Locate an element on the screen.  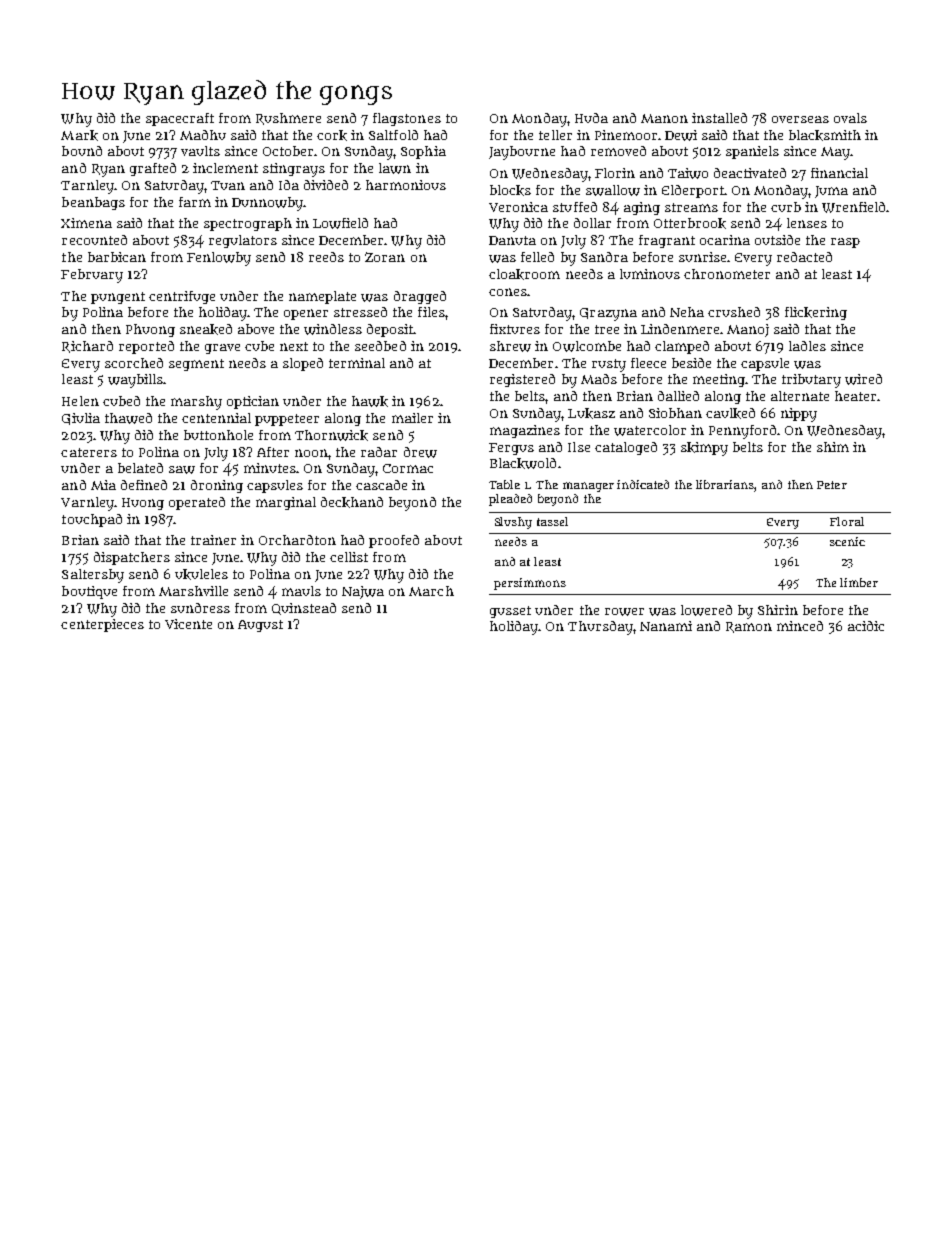
spacecraft is located at coordinates (180, 119).
